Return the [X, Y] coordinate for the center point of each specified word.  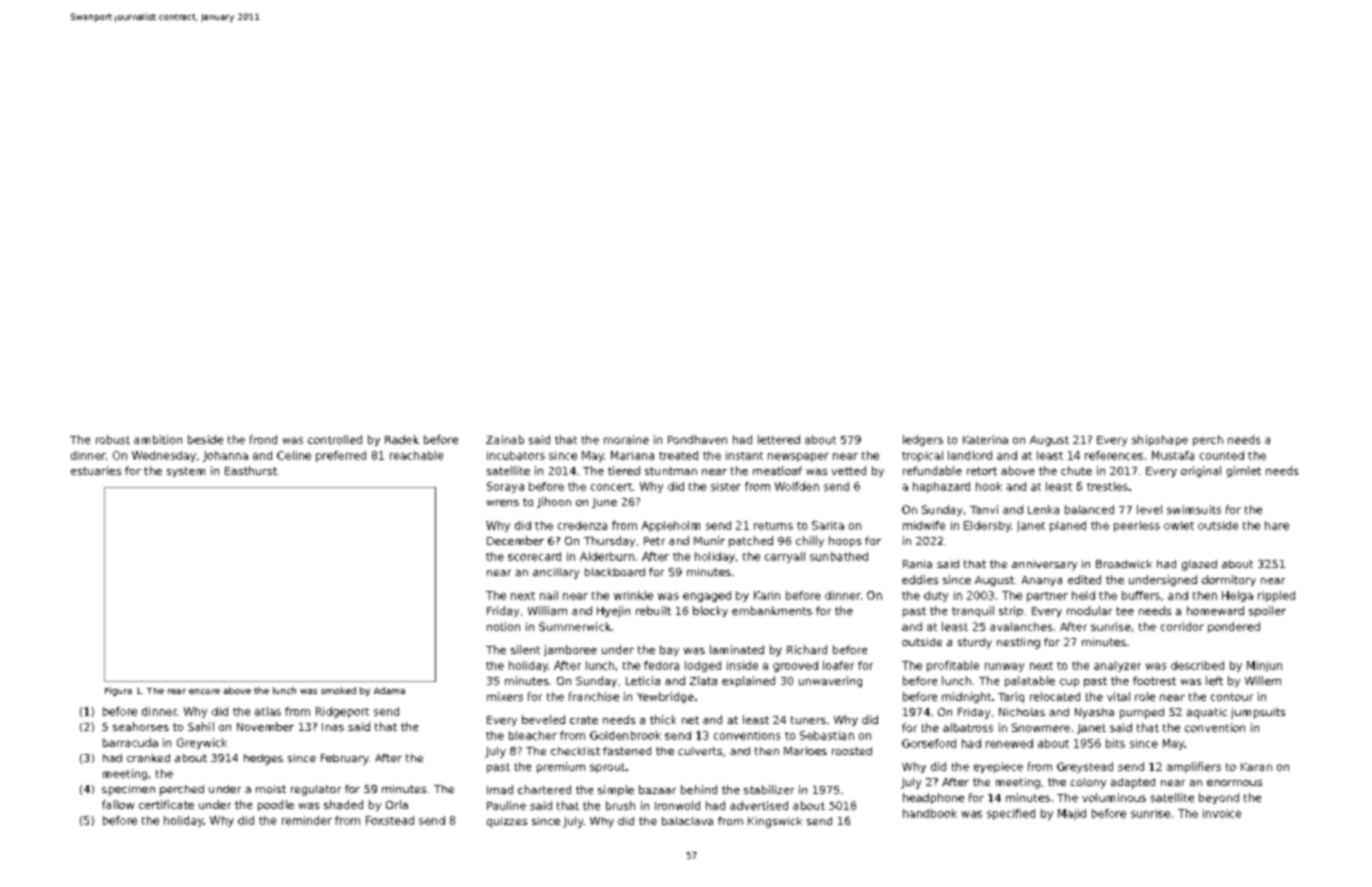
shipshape [1160, 440]
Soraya [505, 487]
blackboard [615, 572]
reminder [307, 820]
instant [744, 455]
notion [503, 626]
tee [1125, 611]
